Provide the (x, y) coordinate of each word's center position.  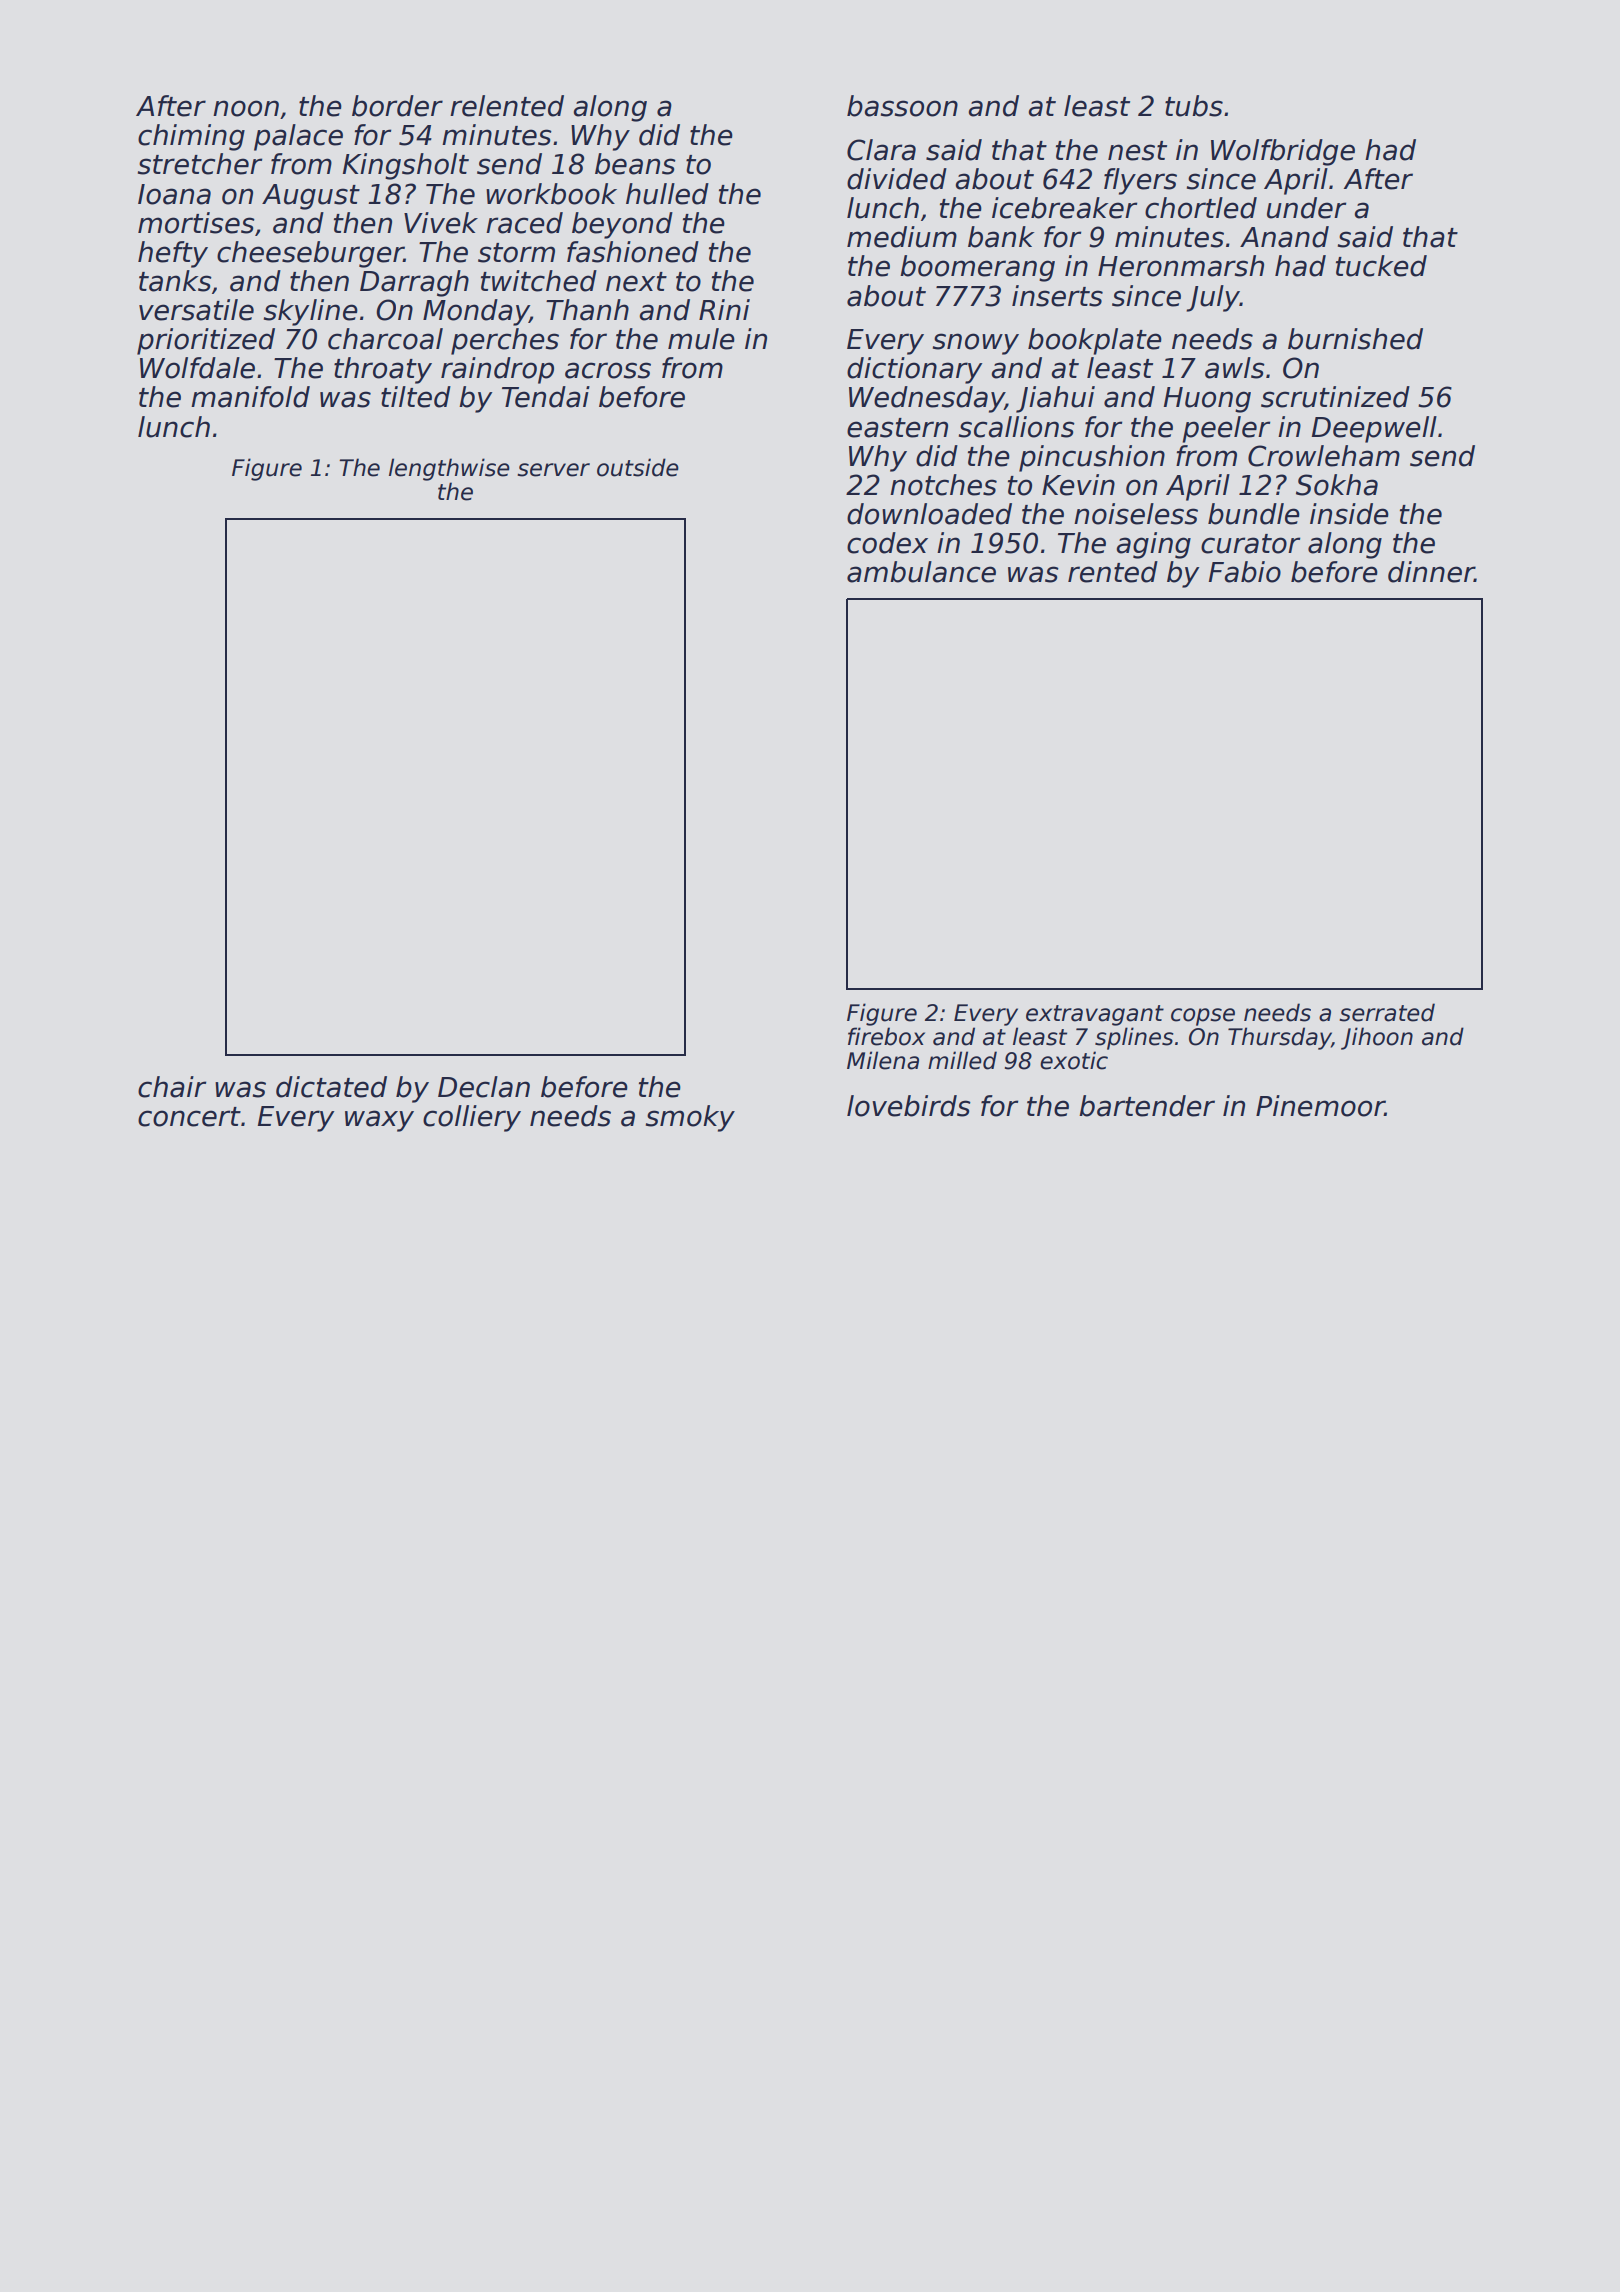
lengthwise (449, 469)
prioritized (206, 341)
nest (1137, 151)
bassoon (902, 106)
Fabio (1245, 572)
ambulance (921, 572)
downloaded (929, 514)
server (553, 470)
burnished (1355, 339)
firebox (886, 1036)
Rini (724, 309)
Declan (484, 1087)
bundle (1254, 514)
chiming (191, 137)
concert (189, 1117)
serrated (1387, 1012)
